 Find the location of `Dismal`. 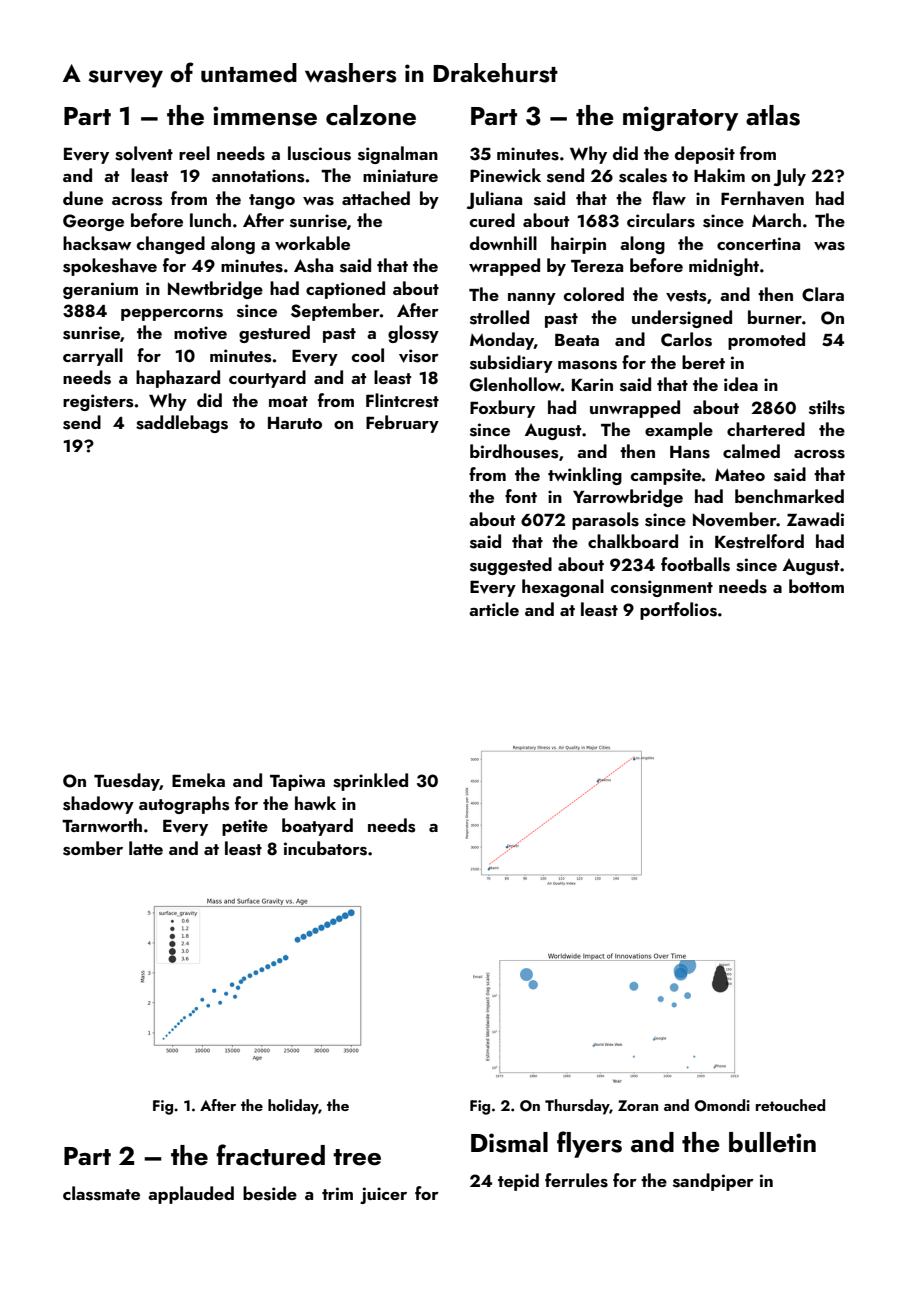

Dismal is located at coordinates (509, 1142).
